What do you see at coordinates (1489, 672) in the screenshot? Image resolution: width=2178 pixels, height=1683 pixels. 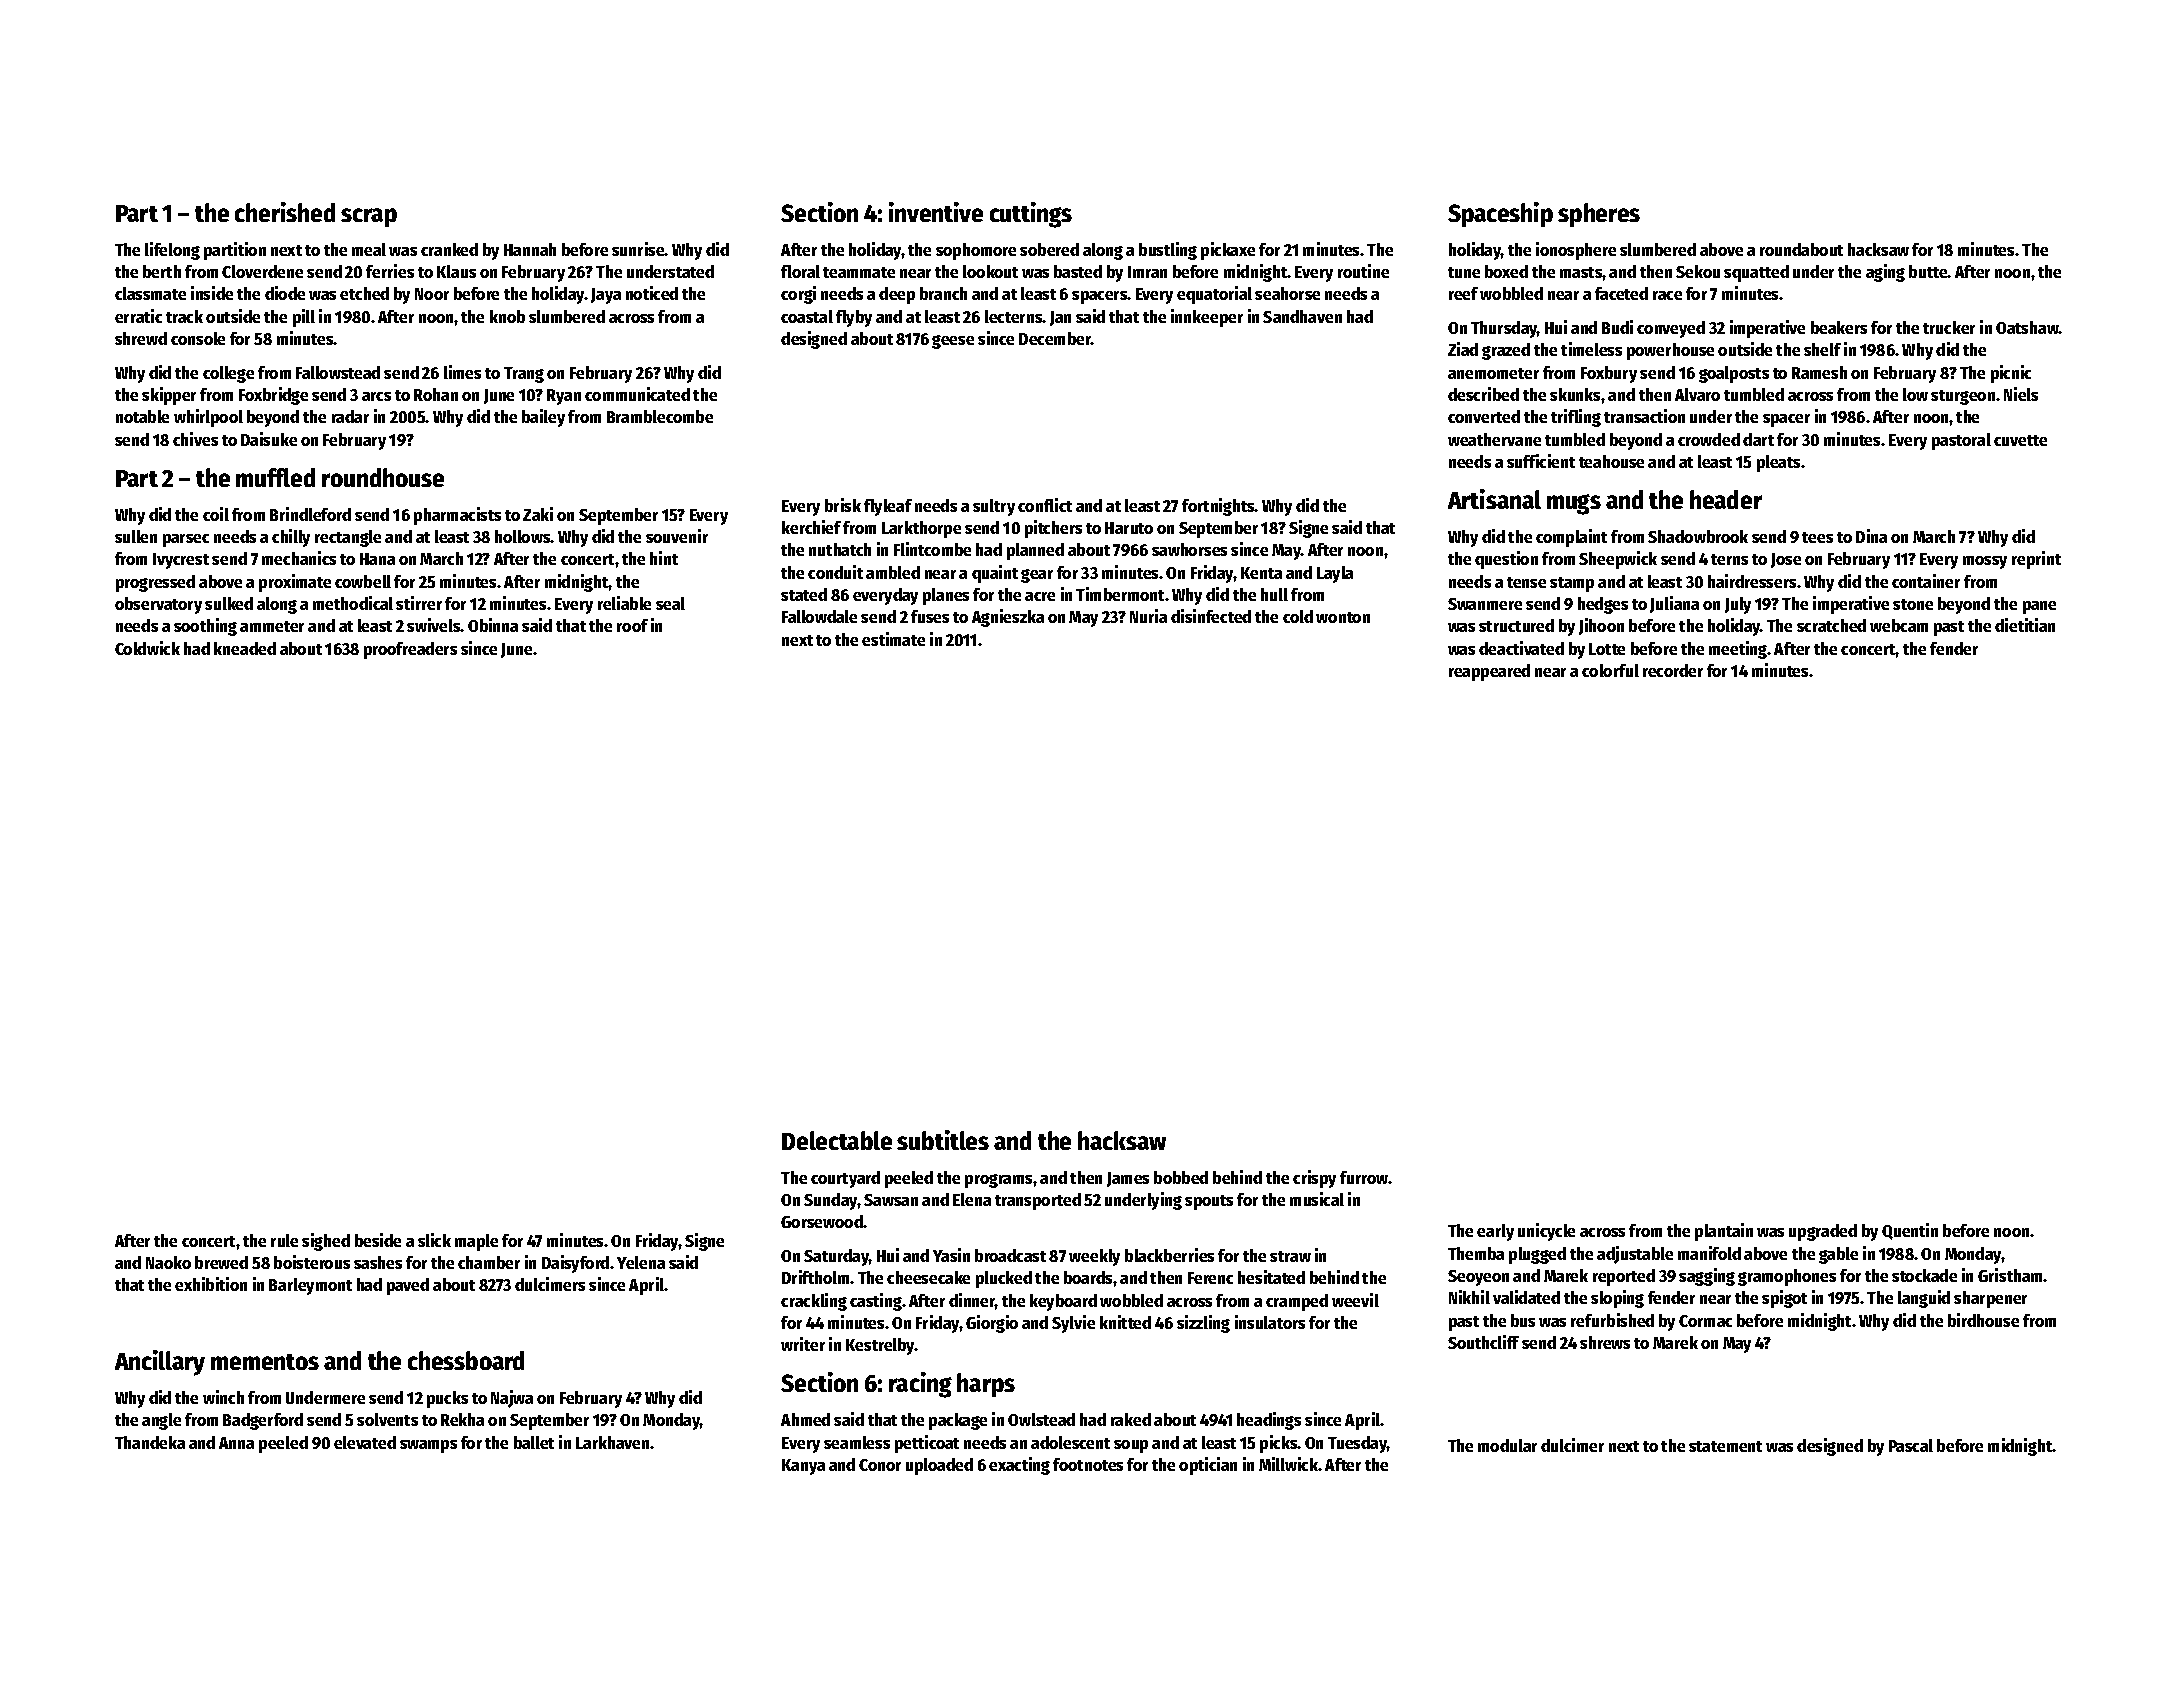 I see `reappeared` at bounding box center [1489, 672].
